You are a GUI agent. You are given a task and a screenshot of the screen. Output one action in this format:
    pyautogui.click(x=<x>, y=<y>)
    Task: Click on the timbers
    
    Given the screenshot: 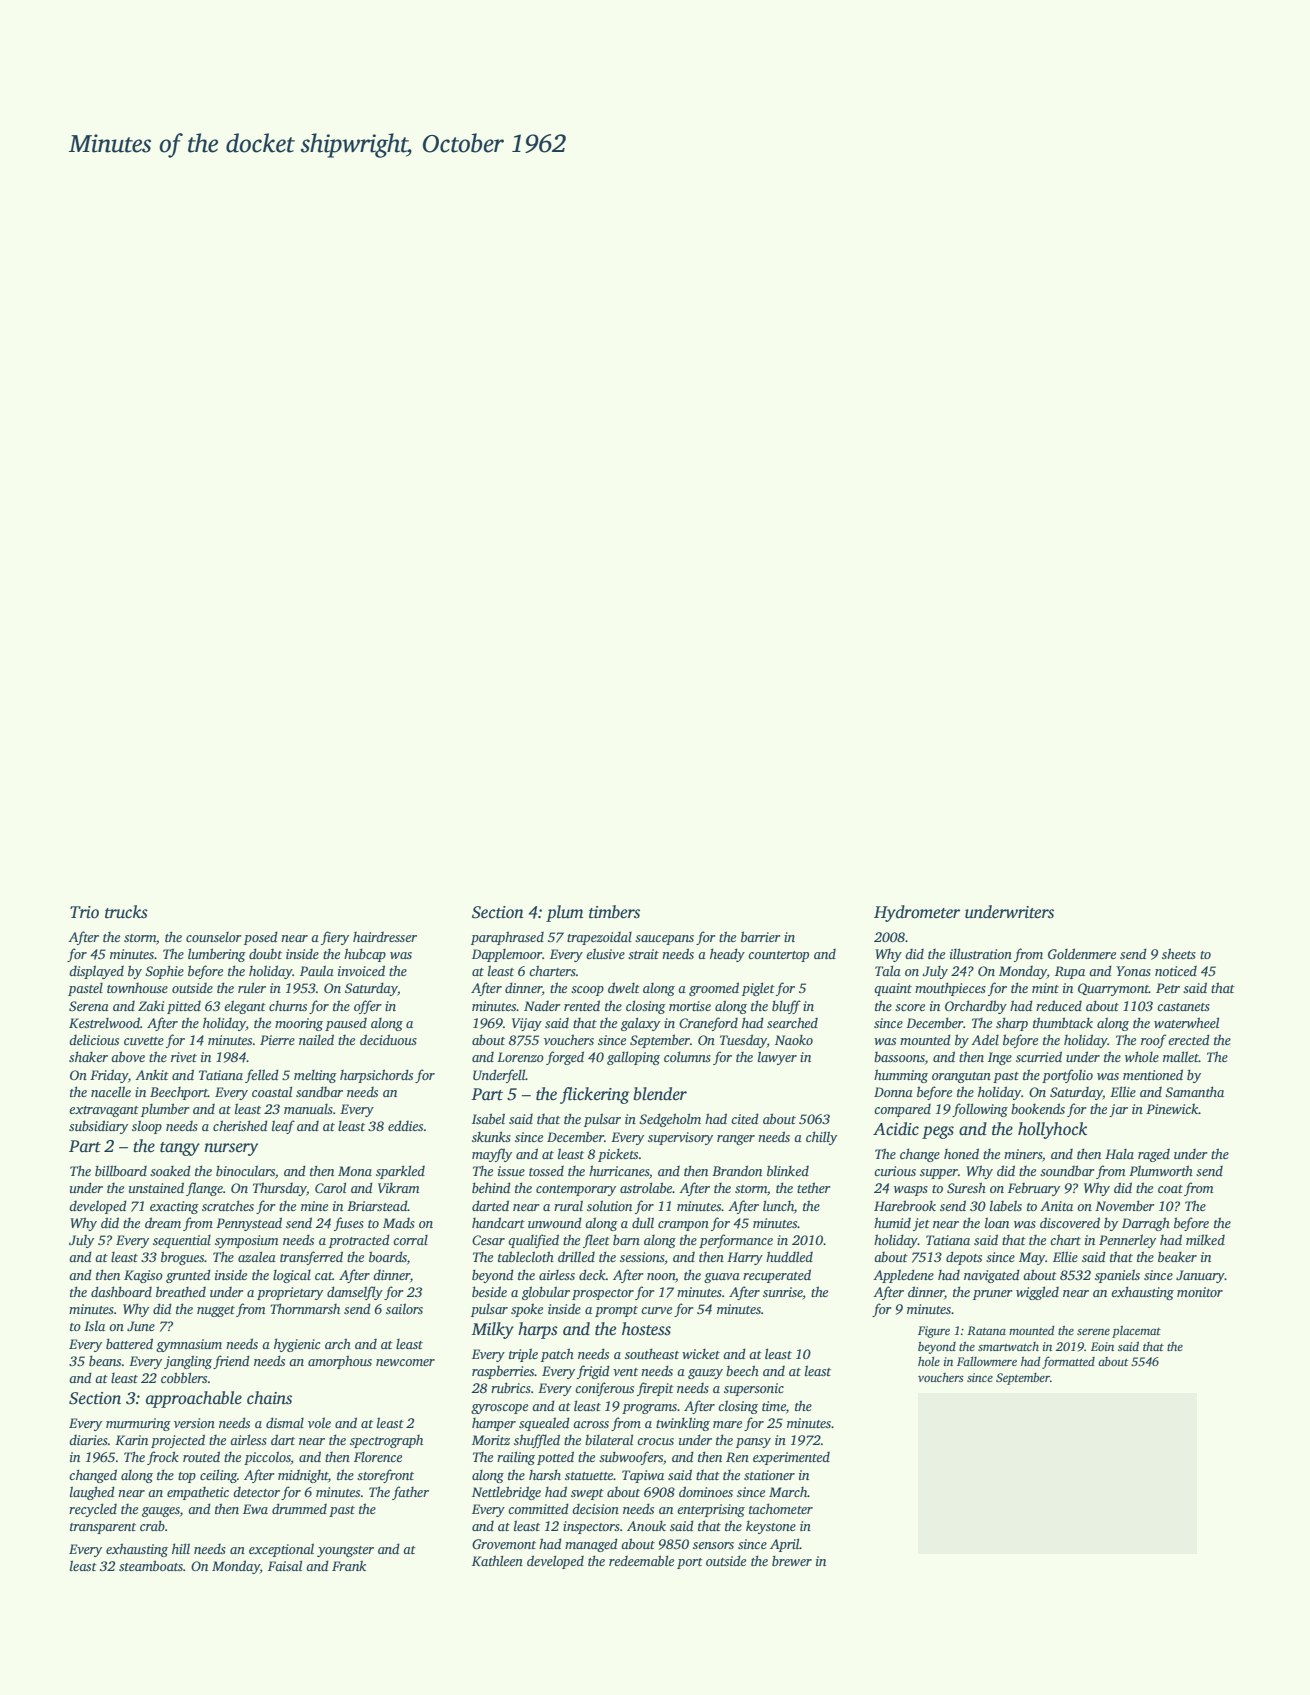 What is the action you would take?
    pyautogui.click(x=614, y=912)
